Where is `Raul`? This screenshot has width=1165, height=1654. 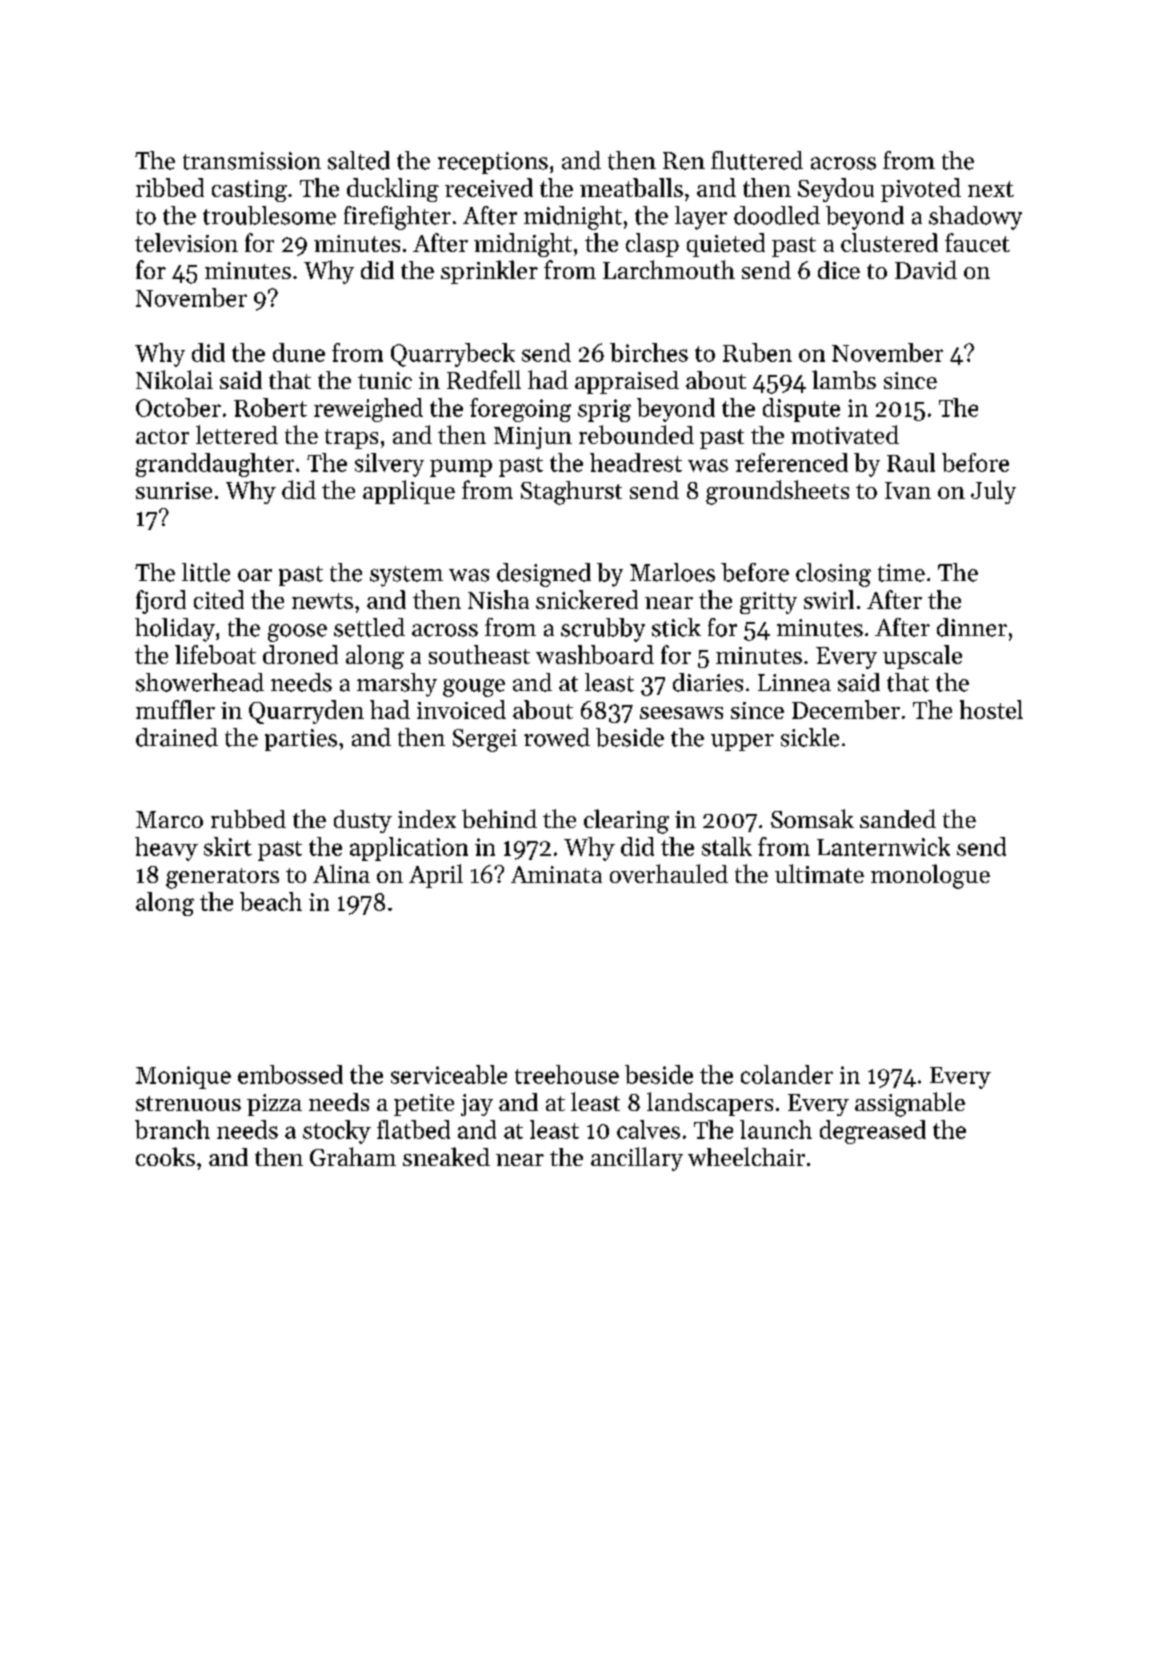 Raul is located at coordinates (911, 462).
